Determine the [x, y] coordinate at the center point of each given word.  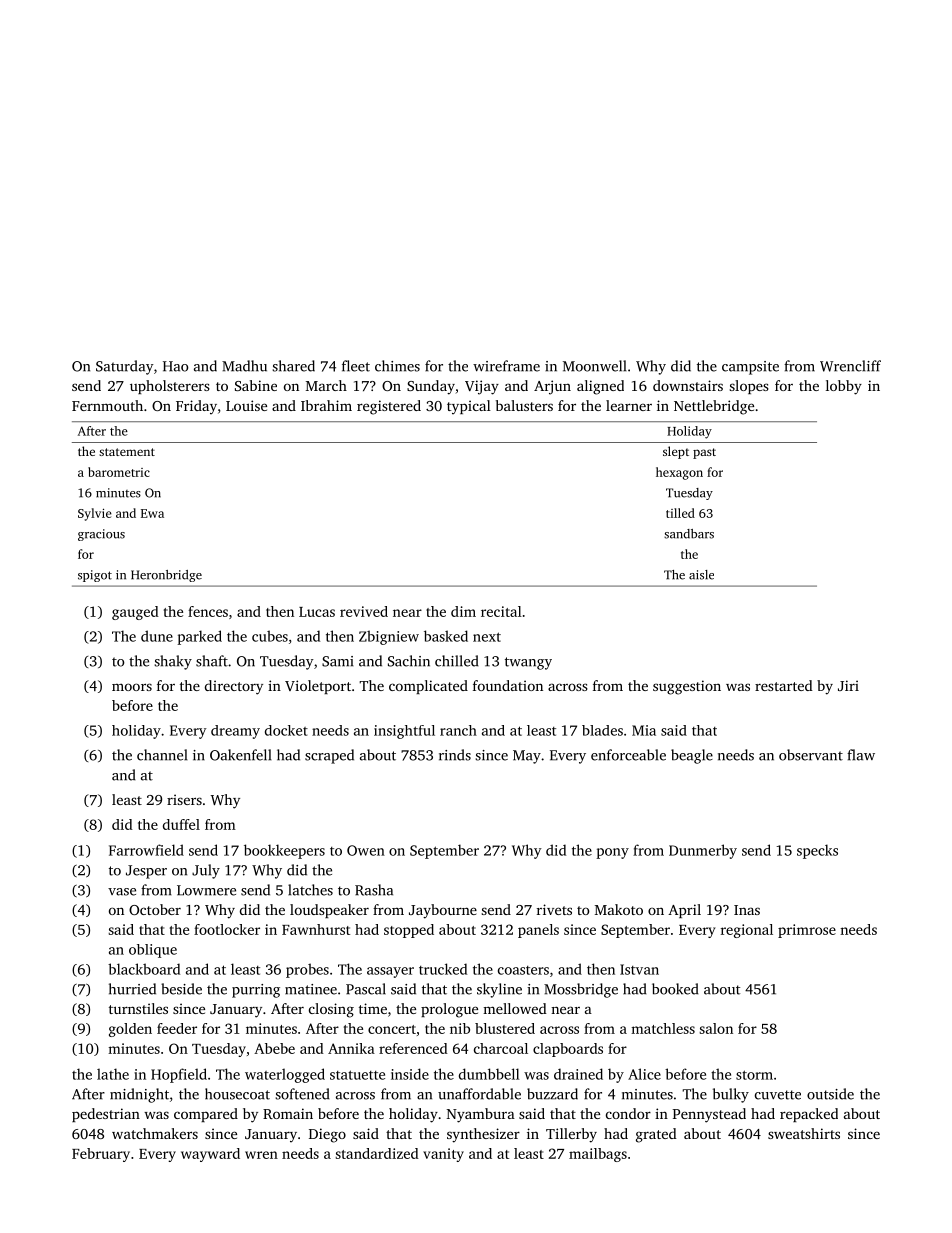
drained [578, 1074]
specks [817, 851]
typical [469, 407]
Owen [366, 850]
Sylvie [95, 514]
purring [256, 991]
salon [716, 1028]
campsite [750, 368]
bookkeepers [284, 851]
